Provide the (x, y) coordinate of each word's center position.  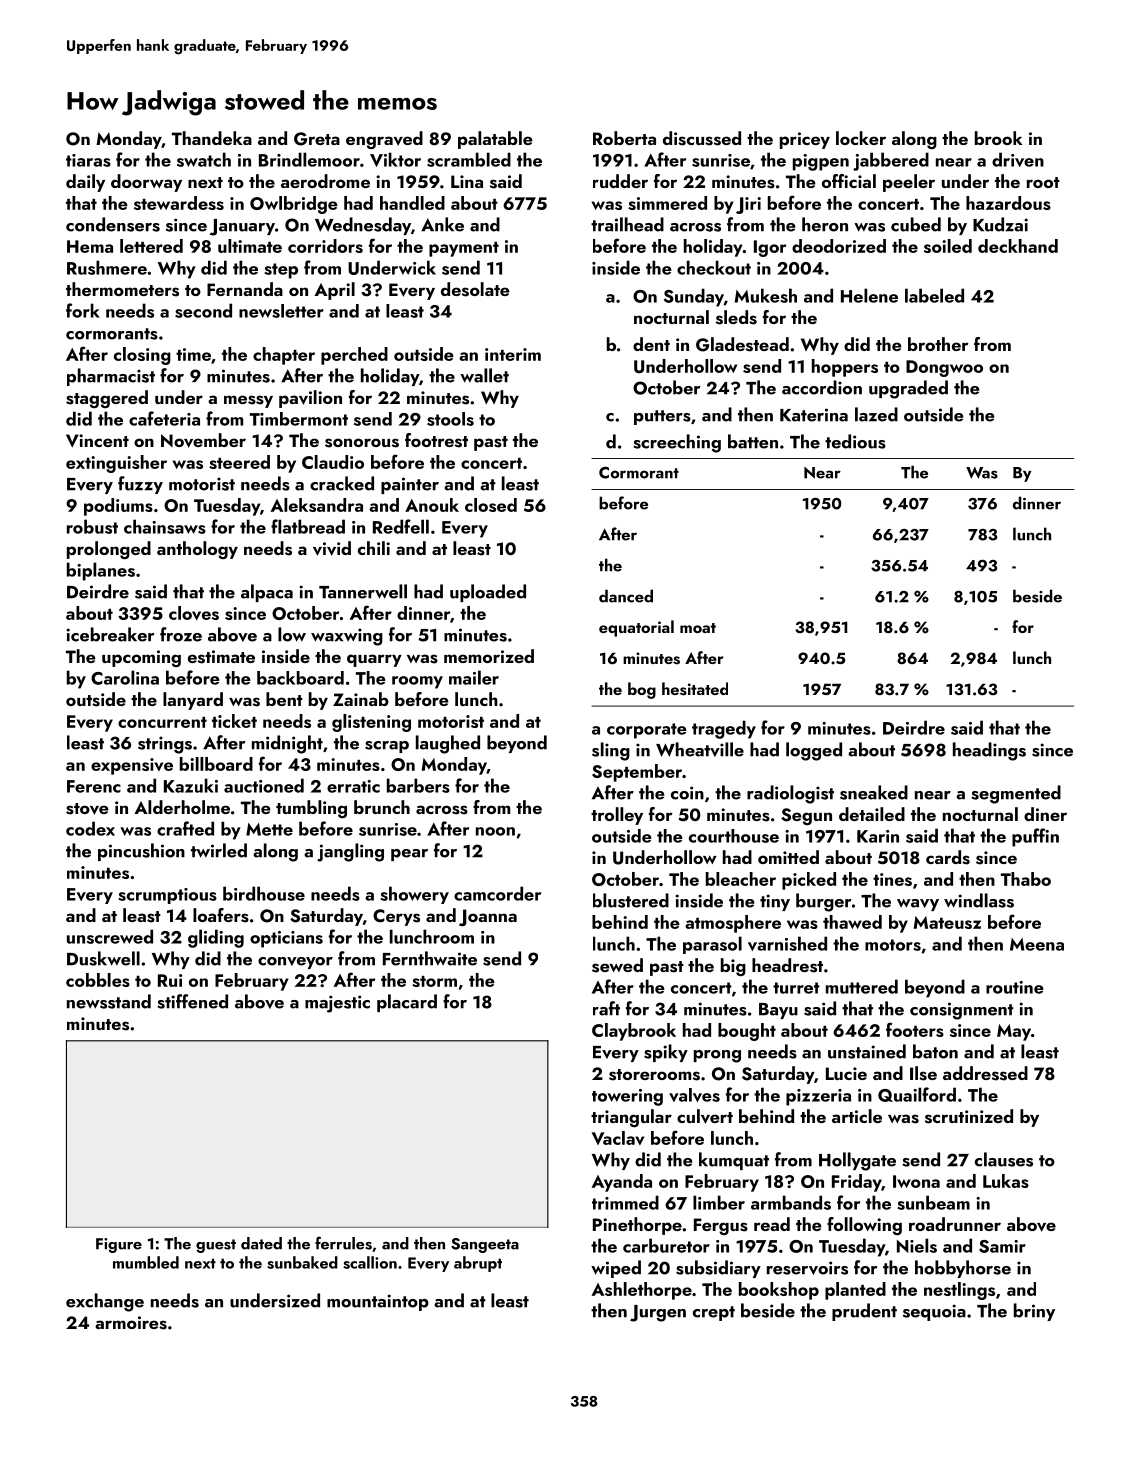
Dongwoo (944, 368)
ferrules (343, 1243)
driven (1018, 159)
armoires (131, 1323)
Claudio (333, 462)
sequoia (934, 1312)
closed (491, 505)
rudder (620, 181)
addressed (985, 1073)
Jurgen (658, 1313)
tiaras (88, 160)
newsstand (109, 1001)
